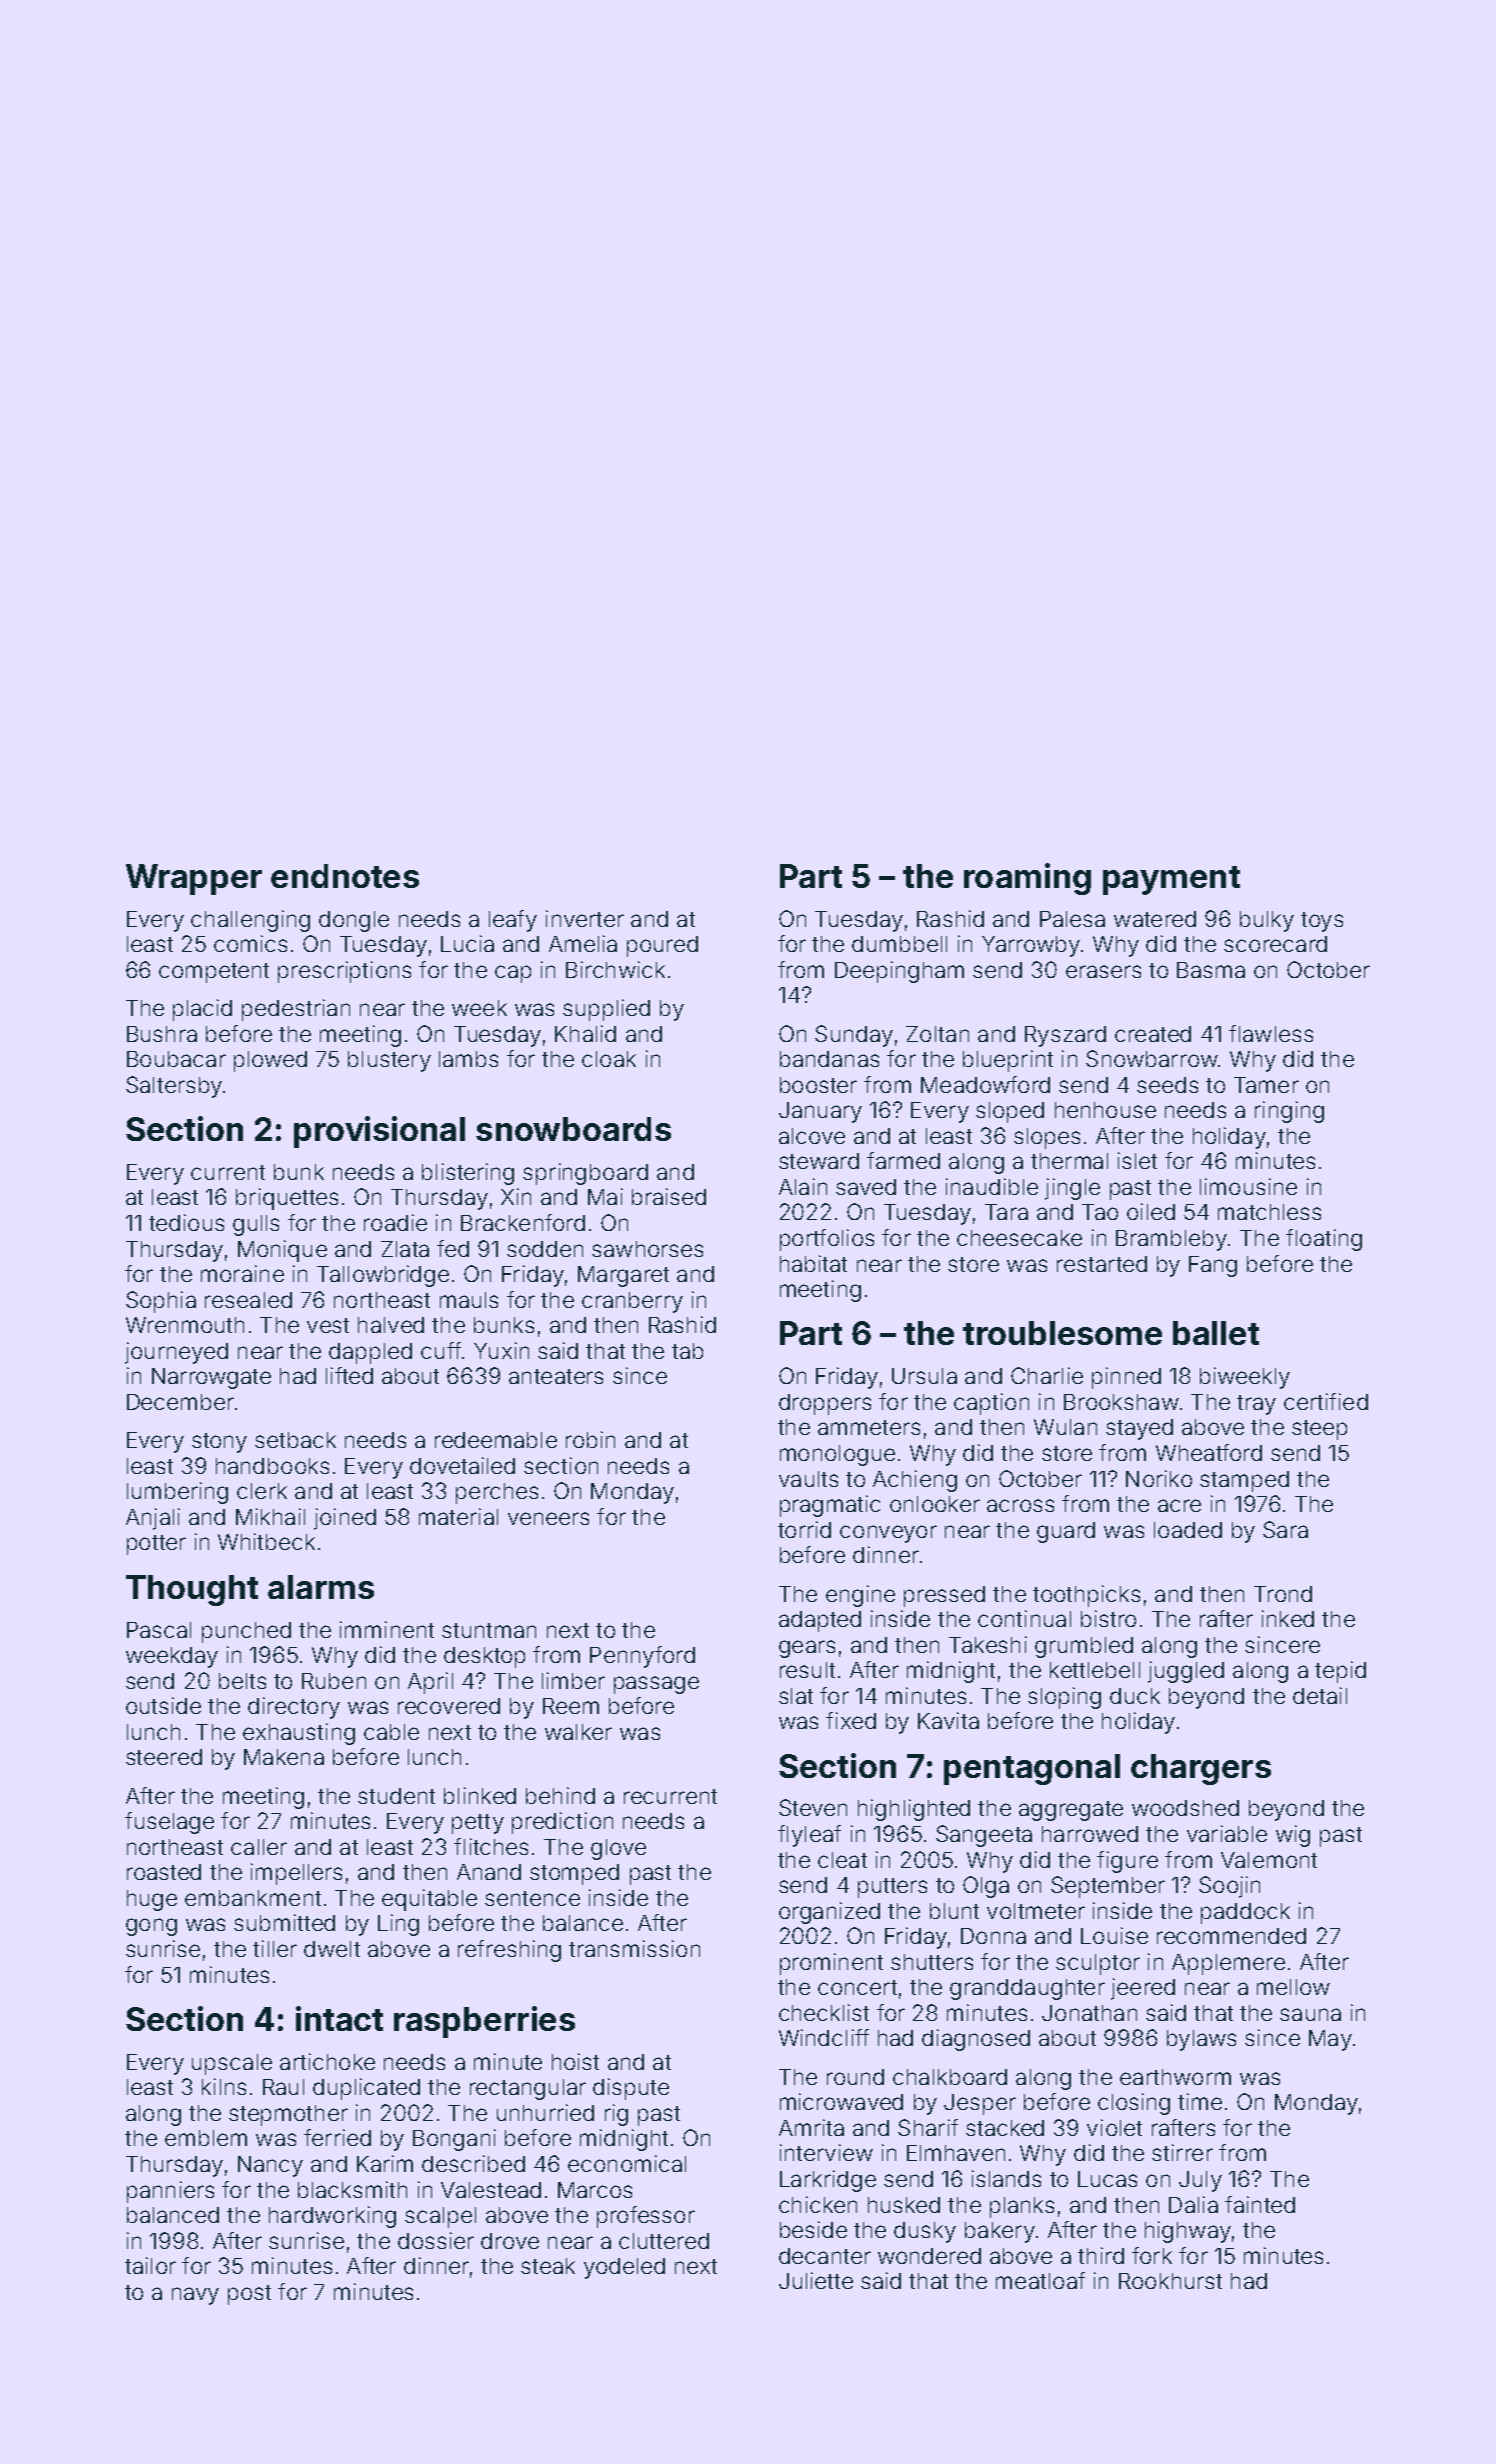 This page has width=1496, height=2464. What do you see at coordinates (194, 879) in the page?
I see `Wrapper` at bounding box center [194, 879].
